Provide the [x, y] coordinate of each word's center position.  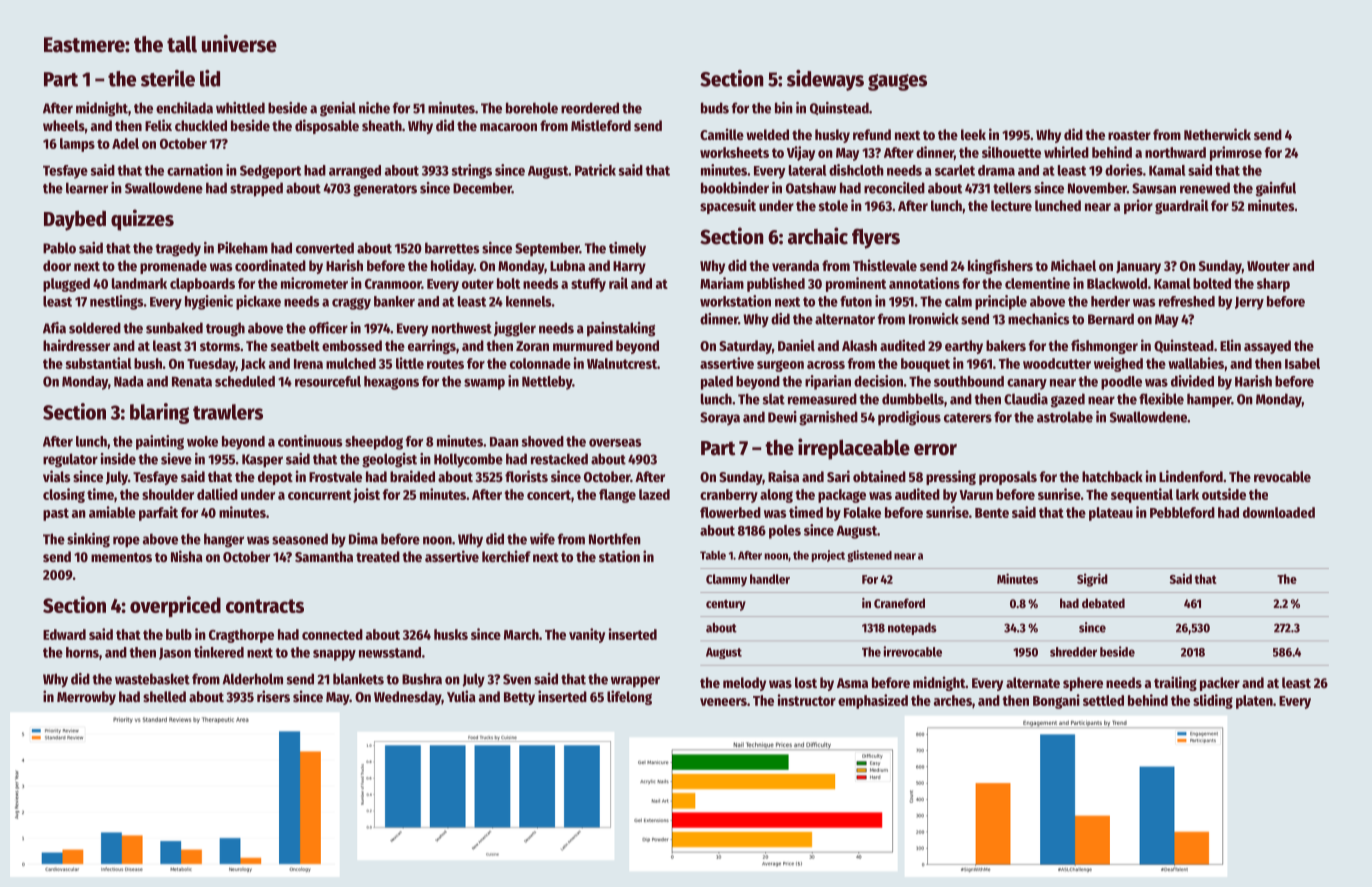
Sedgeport [270, 172]
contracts [265, 606]
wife [542, 539]
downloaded [1279, 512]
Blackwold [1117, 283]
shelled [164, 696]
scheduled [245, 381]
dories [1124, 170]
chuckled [201, 125]
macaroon [508, 127]
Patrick [595, 170]
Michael [1073, 265]
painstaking [621, 329]
